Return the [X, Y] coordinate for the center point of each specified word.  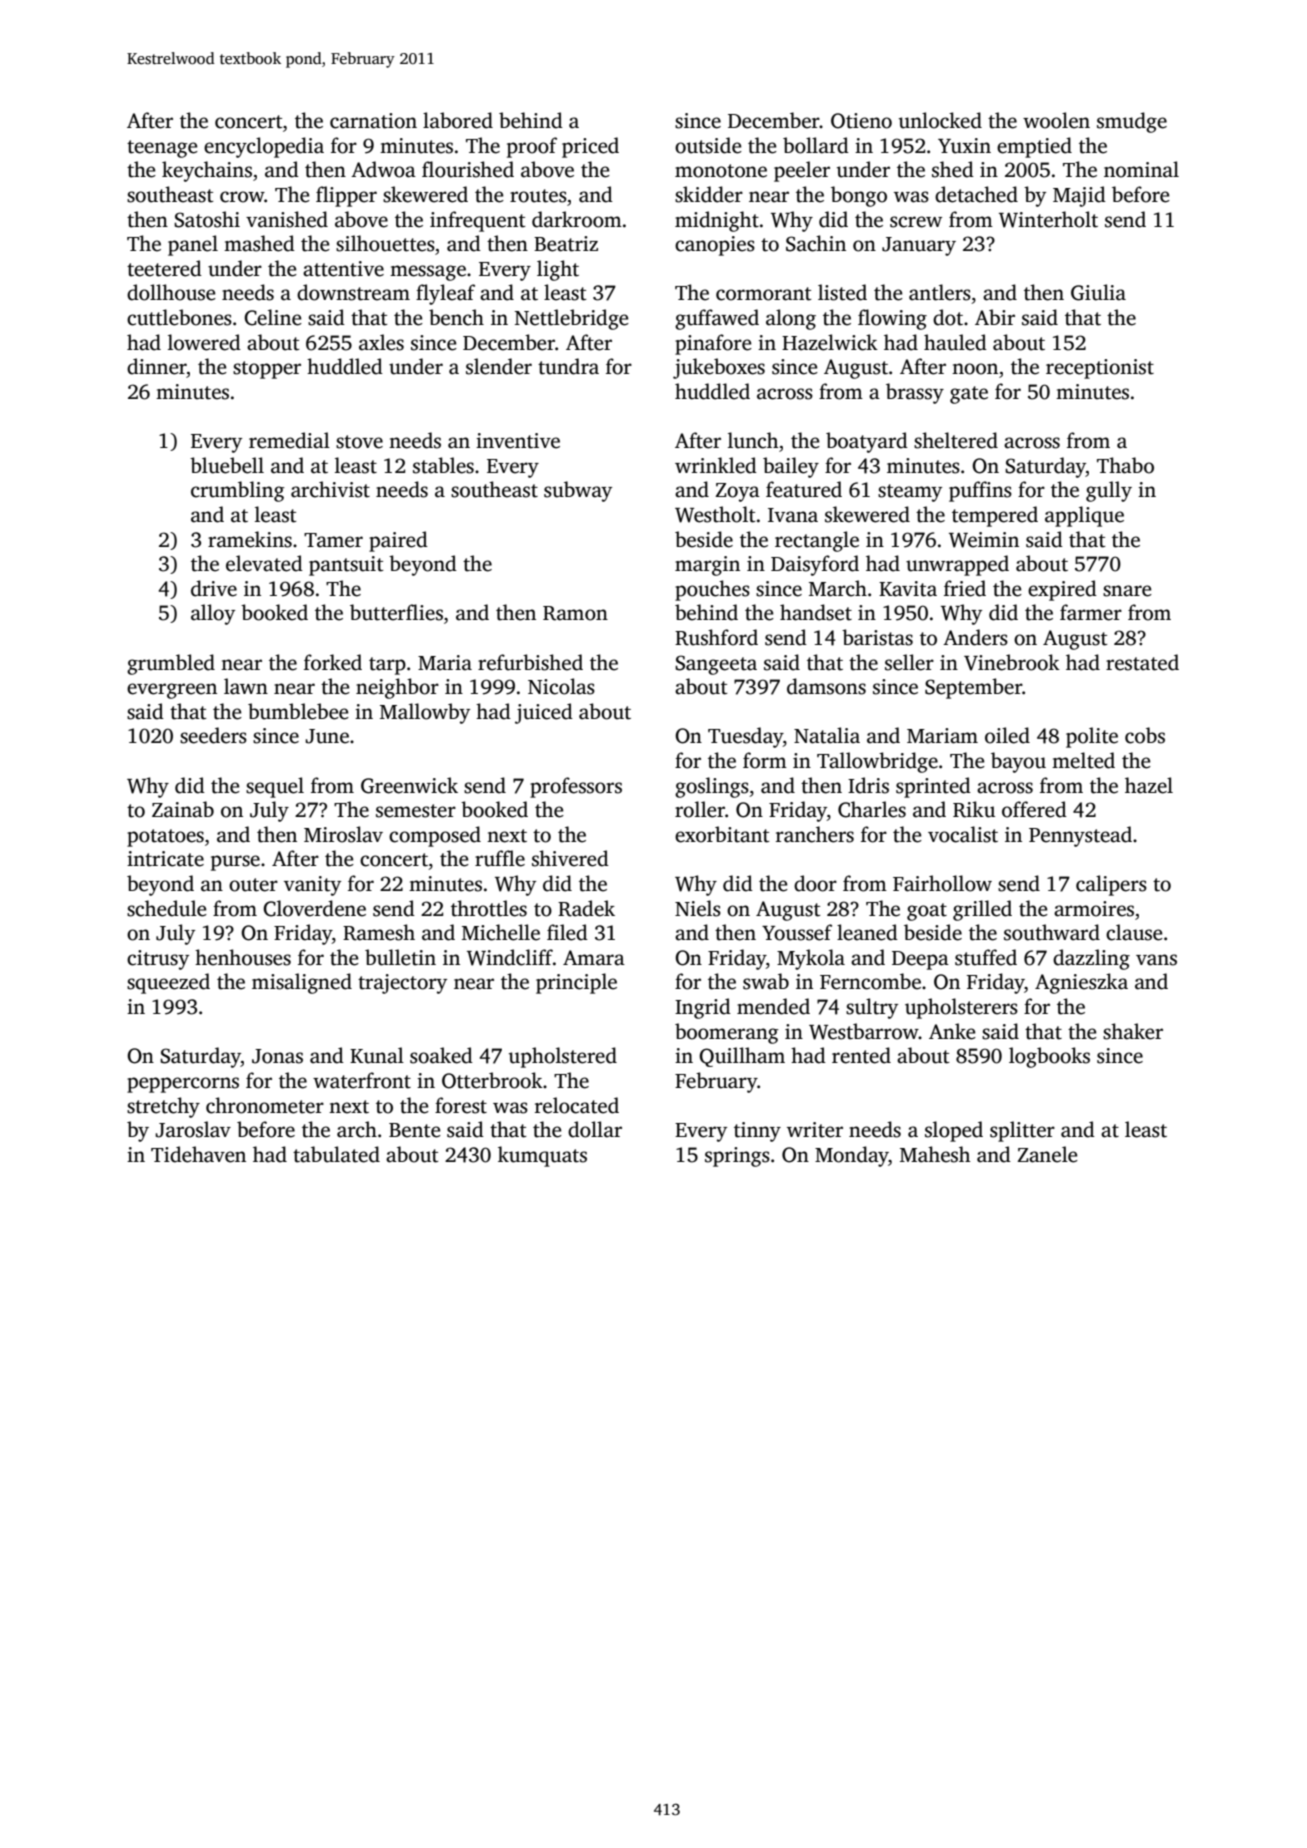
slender [499, 366]
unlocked [940, 120]
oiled [1007, 735]
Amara [594, 958]
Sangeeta [716, 665]
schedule [167, 908]
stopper [267, 370]
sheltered [956, 440]
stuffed [986, 957]
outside [708, 145]
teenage [162, 149]
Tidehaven [198, 1154]
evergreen [172, 691]
